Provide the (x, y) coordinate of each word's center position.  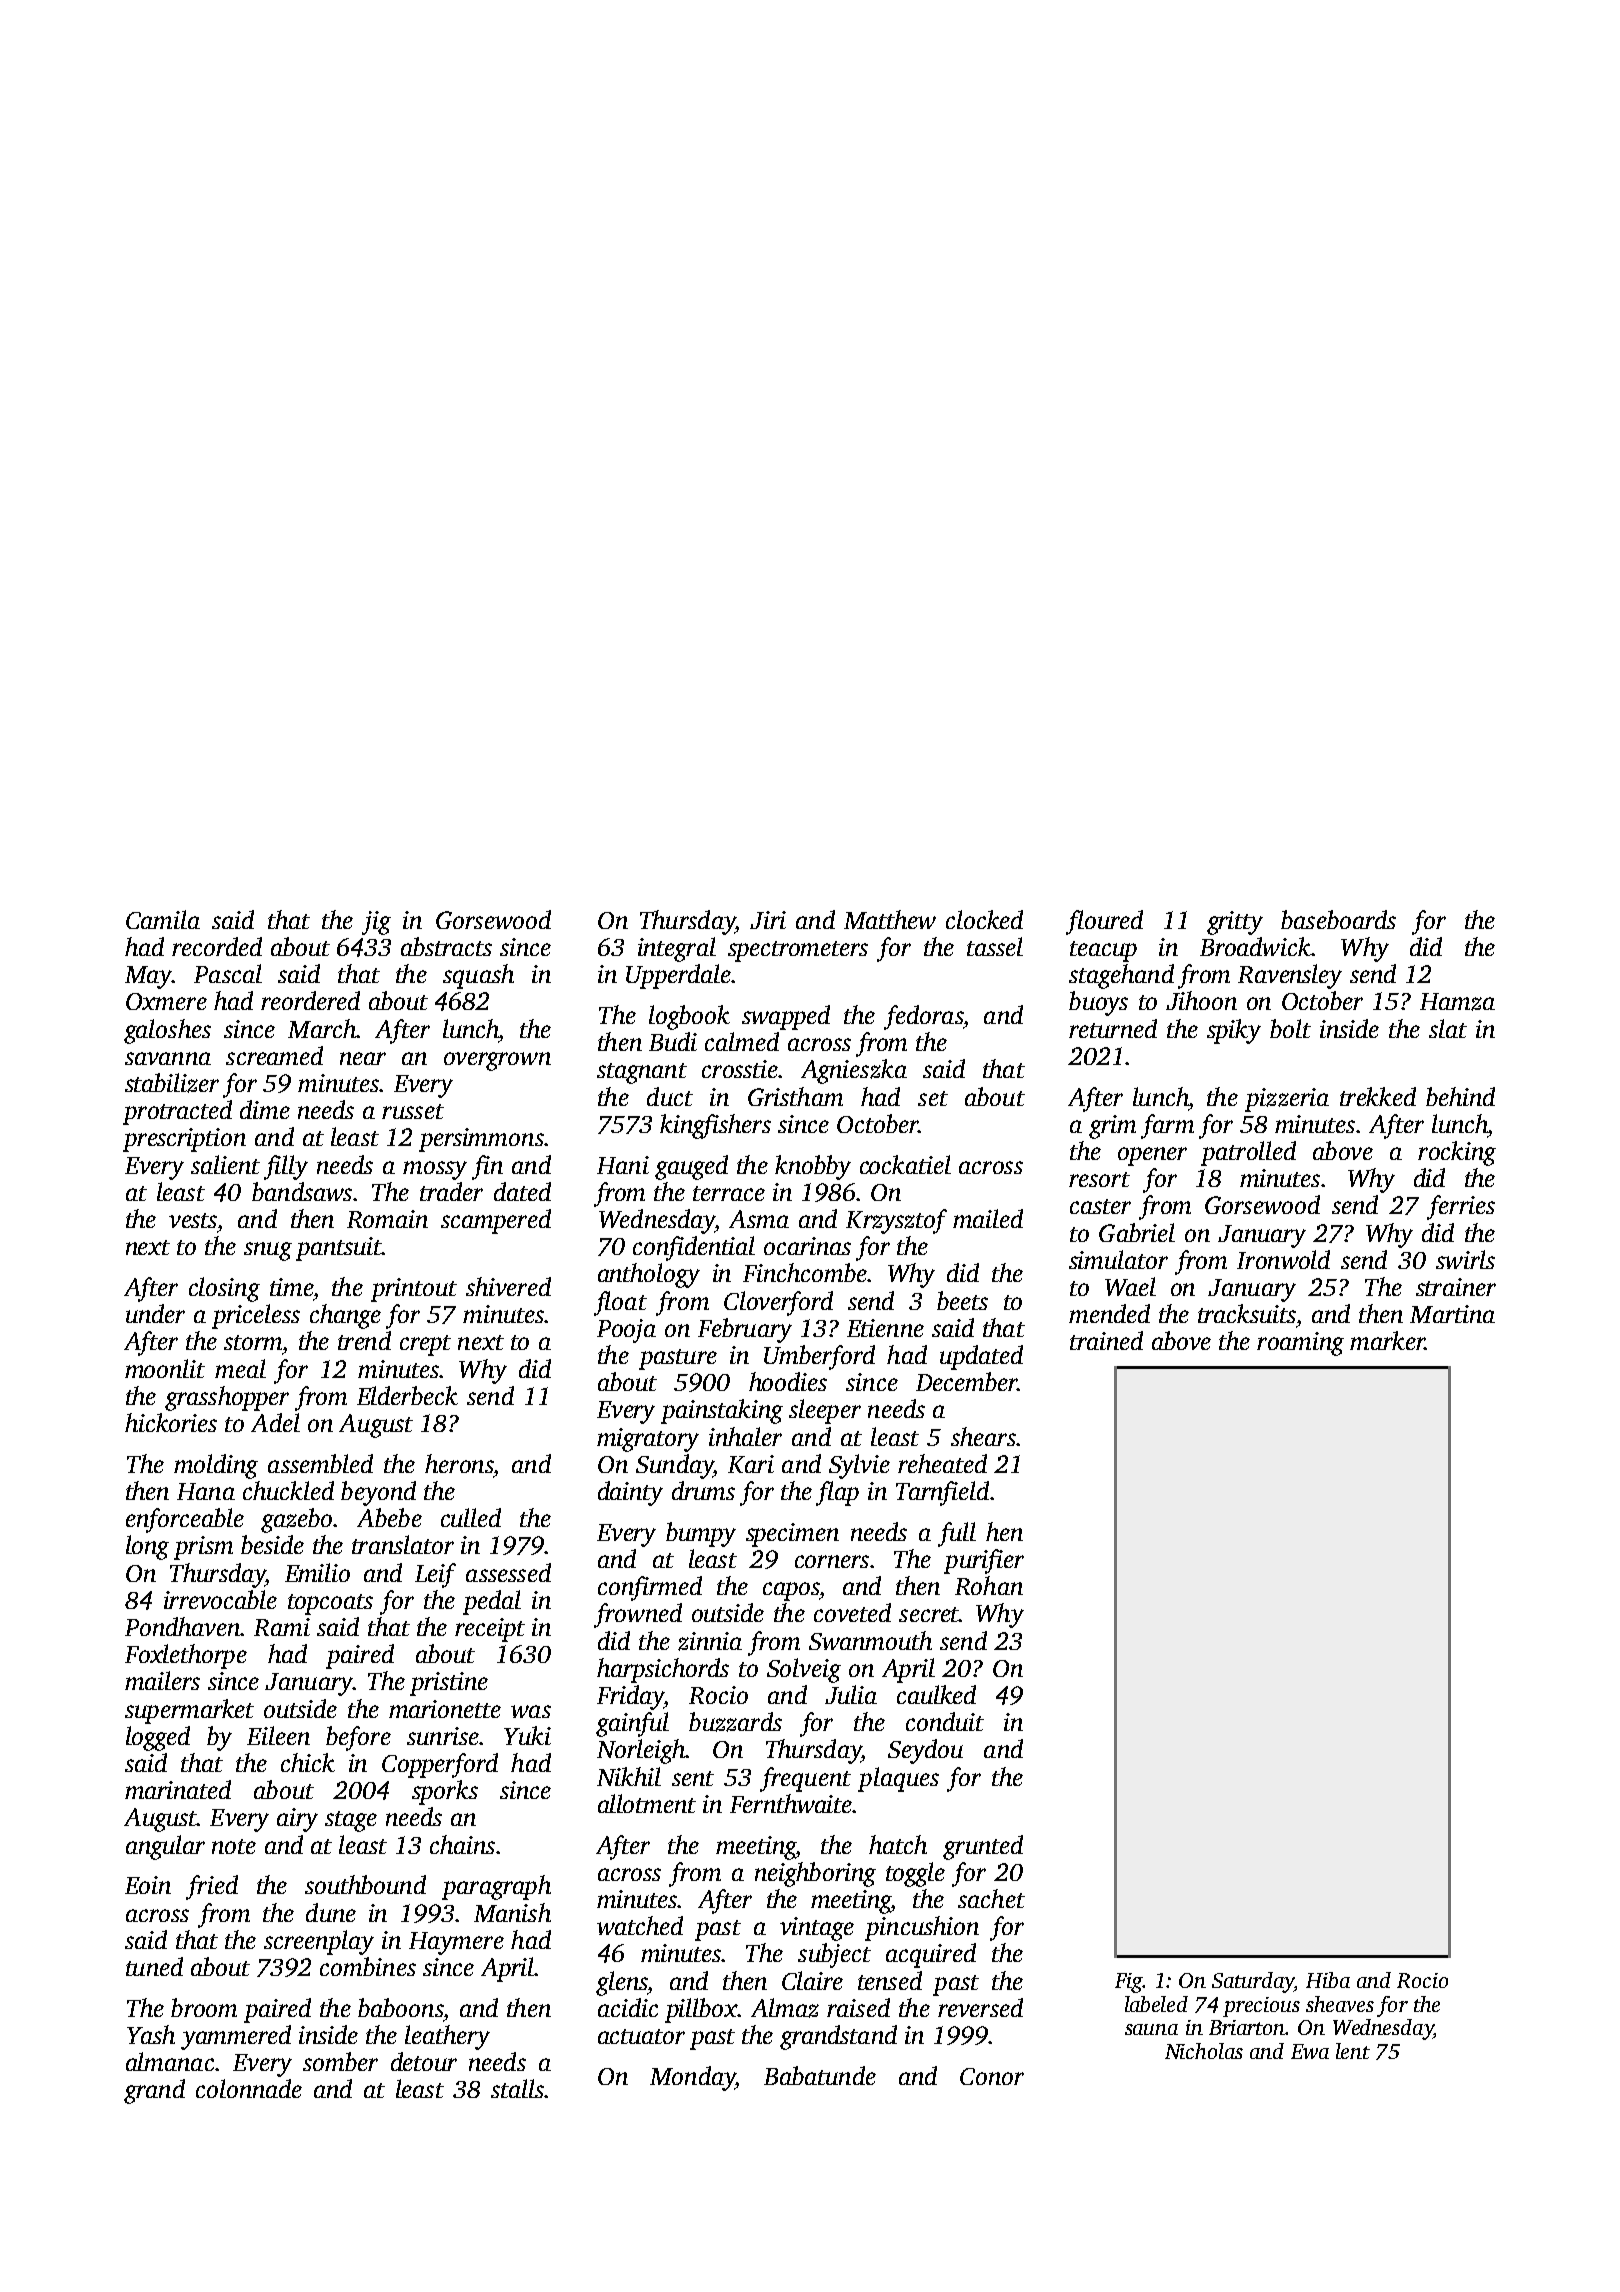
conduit (945, 1721)
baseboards (1338, 919)
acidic (628, 2007)
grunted (983, 1847)
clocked (984, 919)
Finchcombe (805, 1272)
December (967, 1381)
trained (1106, 1340)
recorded (217, 946)
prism (203, 1548)
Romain (387, 1219)
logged (158, 1738)
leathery (447, 2037)
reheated (942, 1463)
